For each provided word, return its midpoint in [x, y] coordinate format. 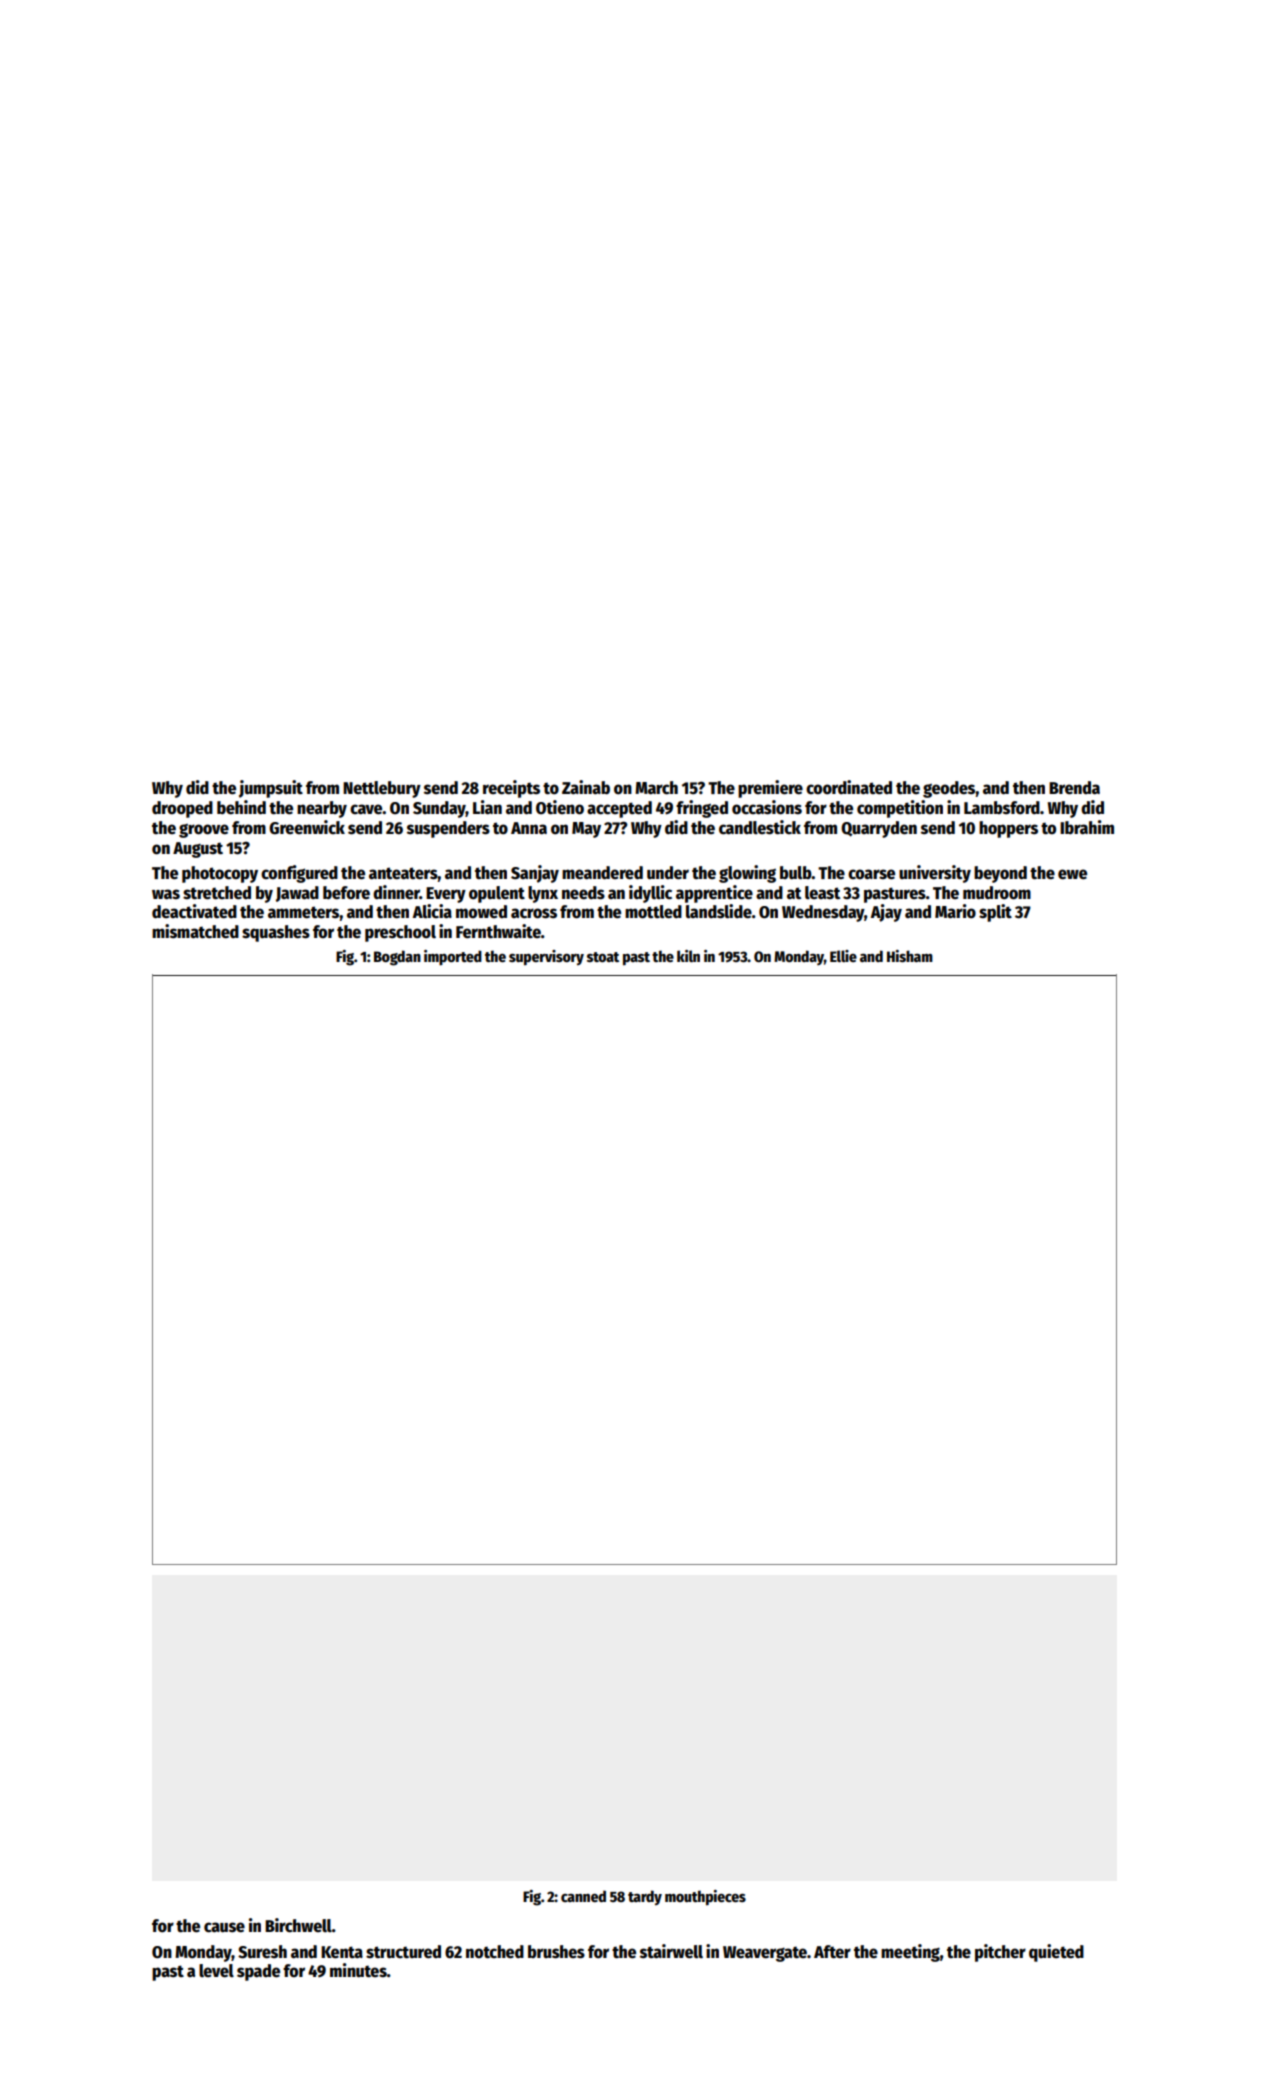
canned [583, 1896]
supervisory [546, 958]
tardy [645, 1898]
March [656, 788]
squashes [276, 933]
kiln [688, 956]
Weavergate [765, 1954]
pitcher [1000, 1953]
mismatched [195, 931]
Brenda [1074, 788]
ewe [1072, 874]
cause [224, 1927]
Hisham [910, 956]
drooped [182, 809]
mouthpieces [705, 1898]
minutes [358, 1970]
